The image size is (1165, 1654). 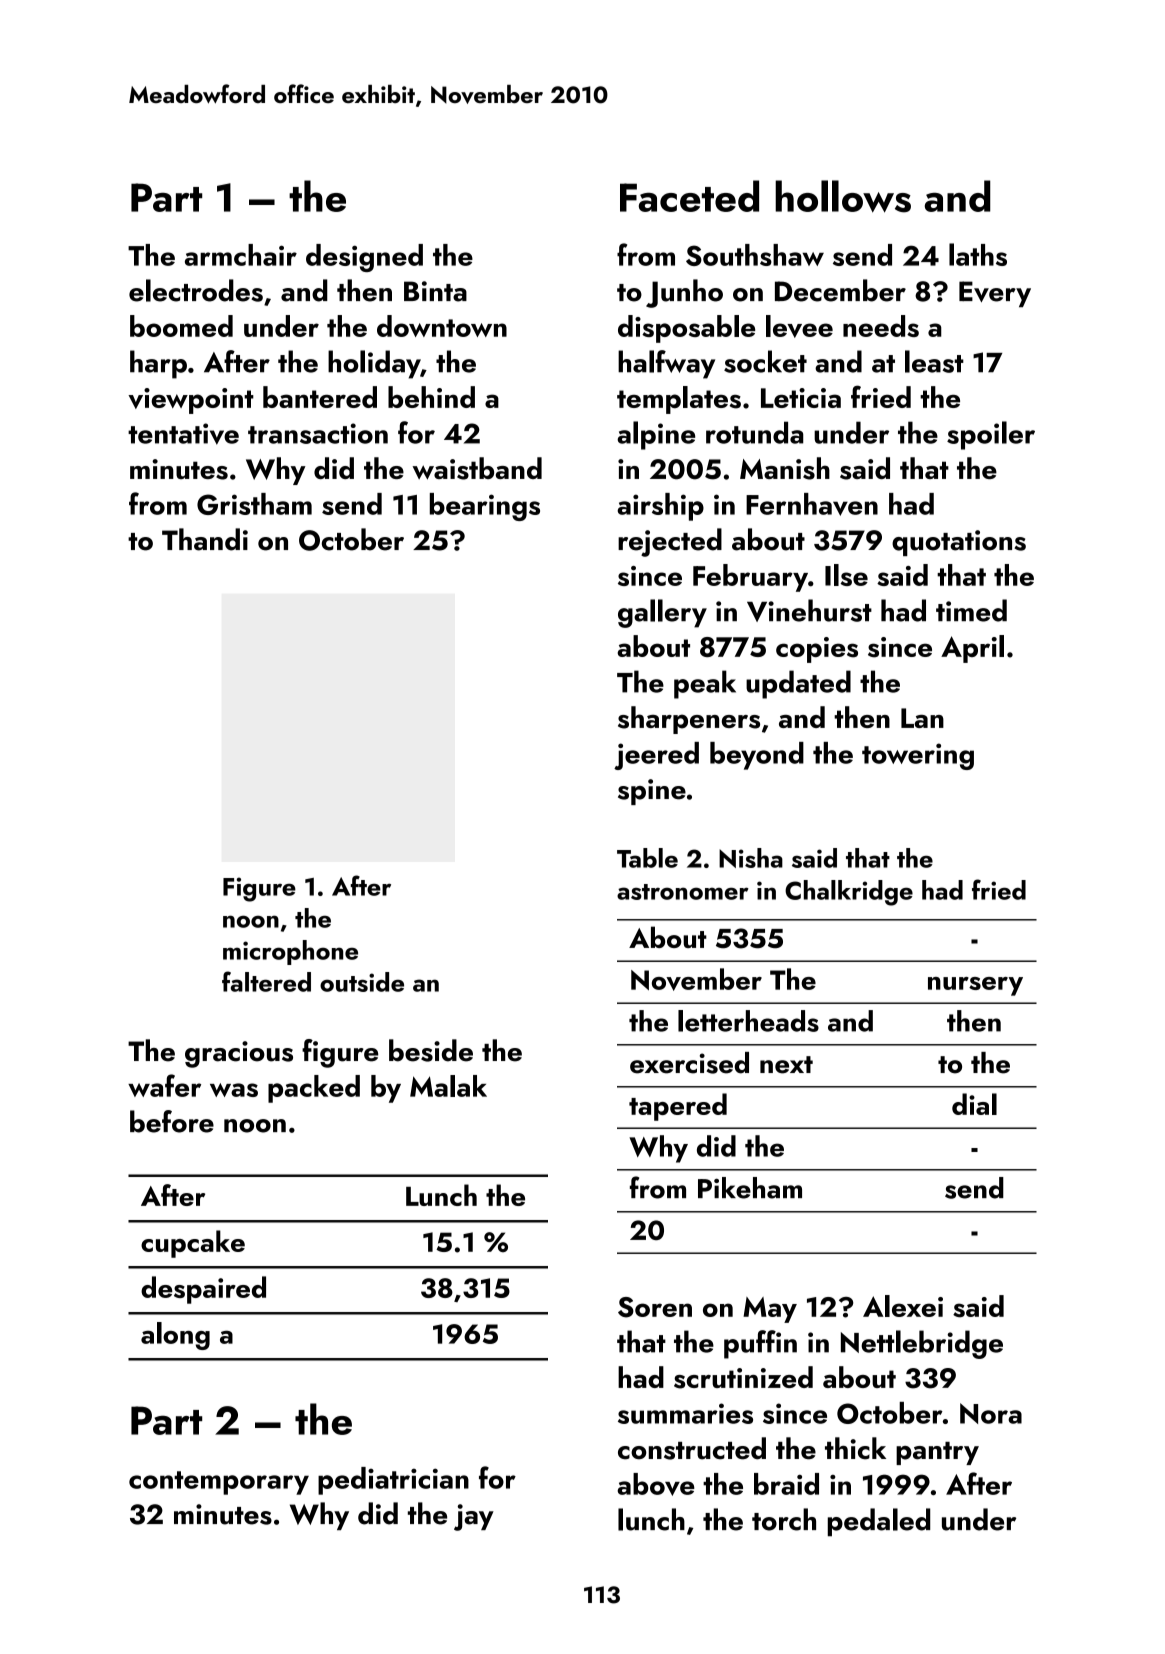 What do you see at coordinates (172, 1121) in the screenshot?
I see `before` at bounding box center [172, 1121].
